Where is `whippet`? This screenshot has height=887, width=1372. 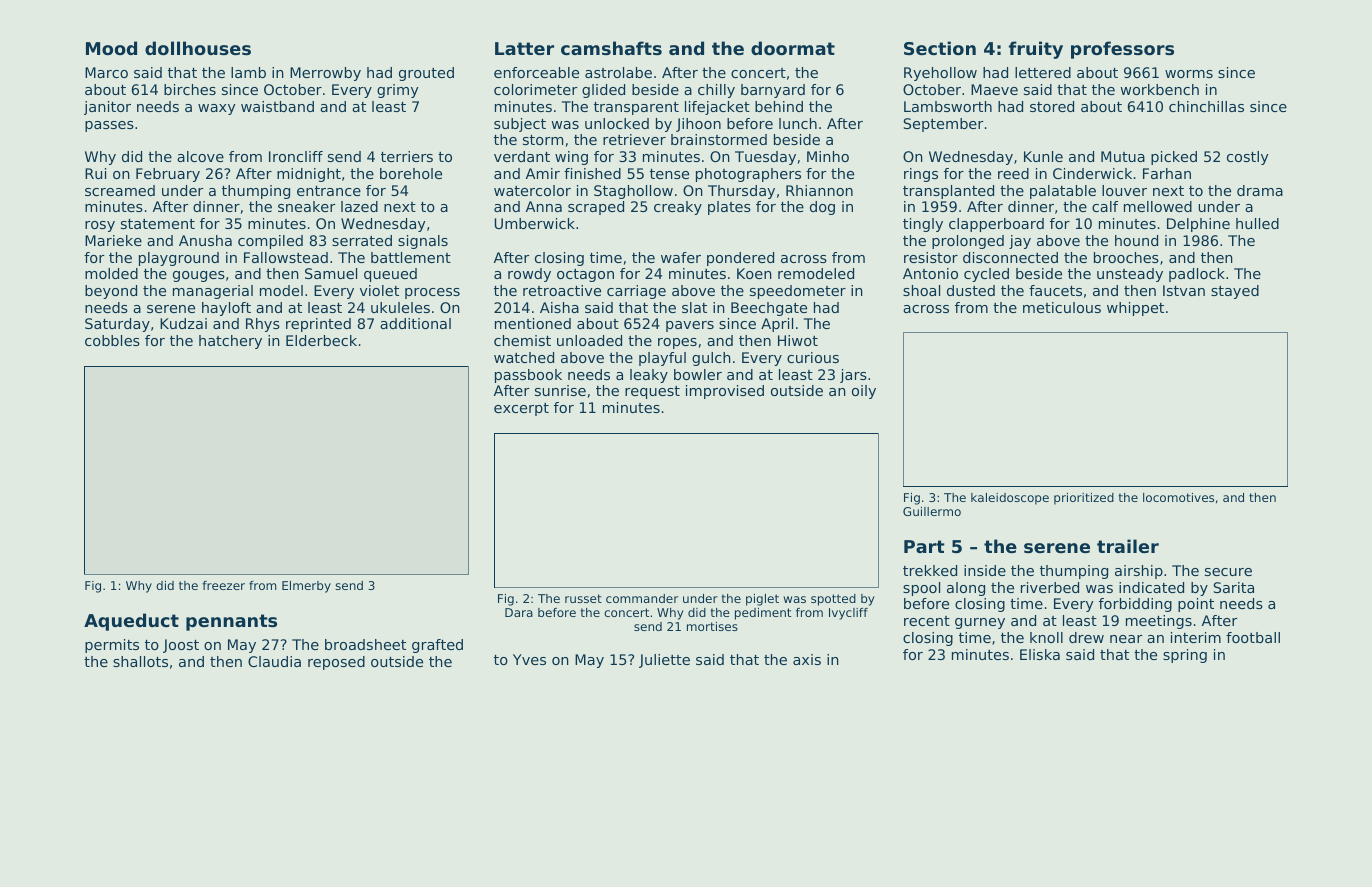 whippet is located at coordinates (1135, 309).
